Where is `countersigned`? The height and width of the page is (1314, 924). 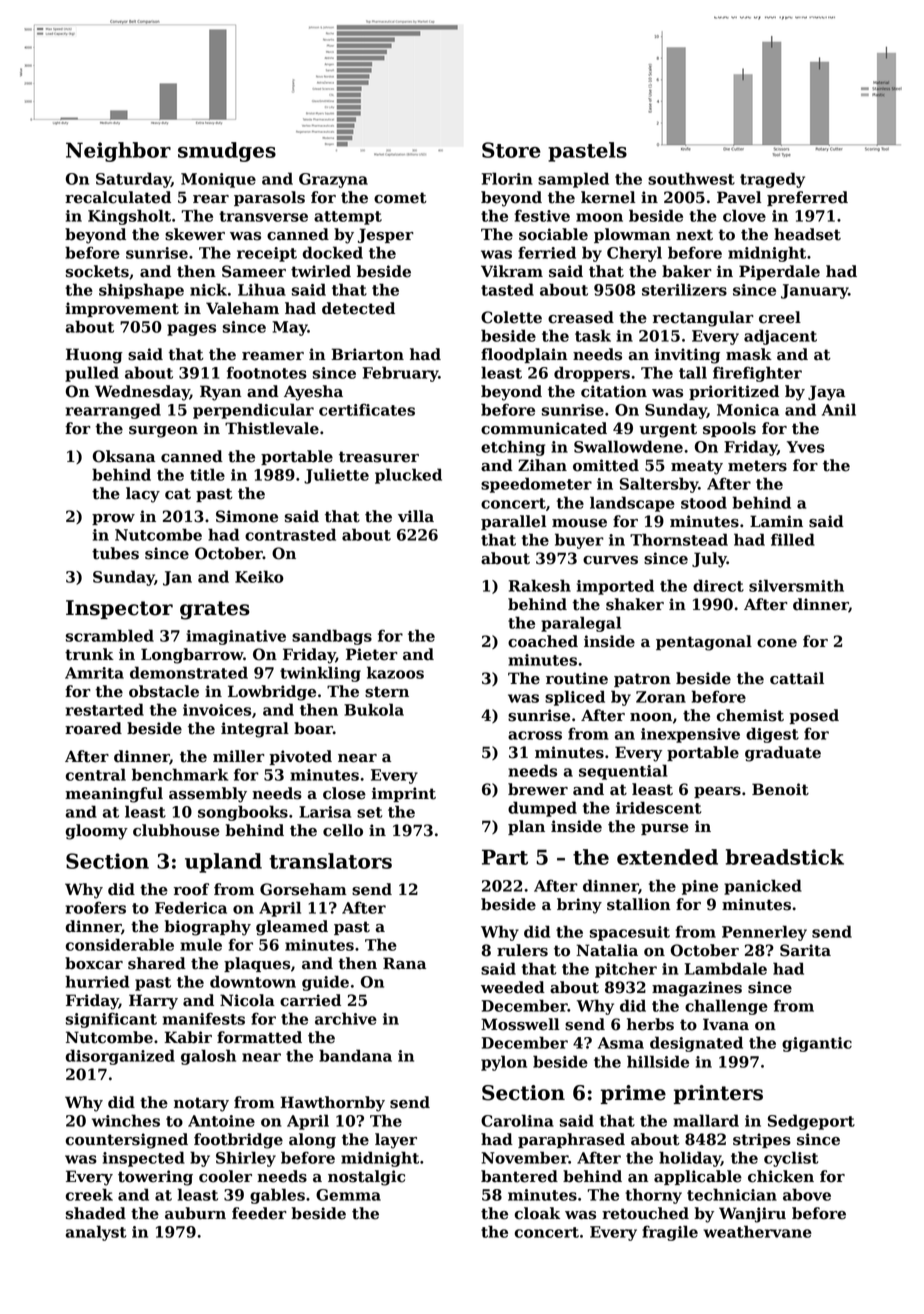 countersigned is located at coordinates (127, 1141).
